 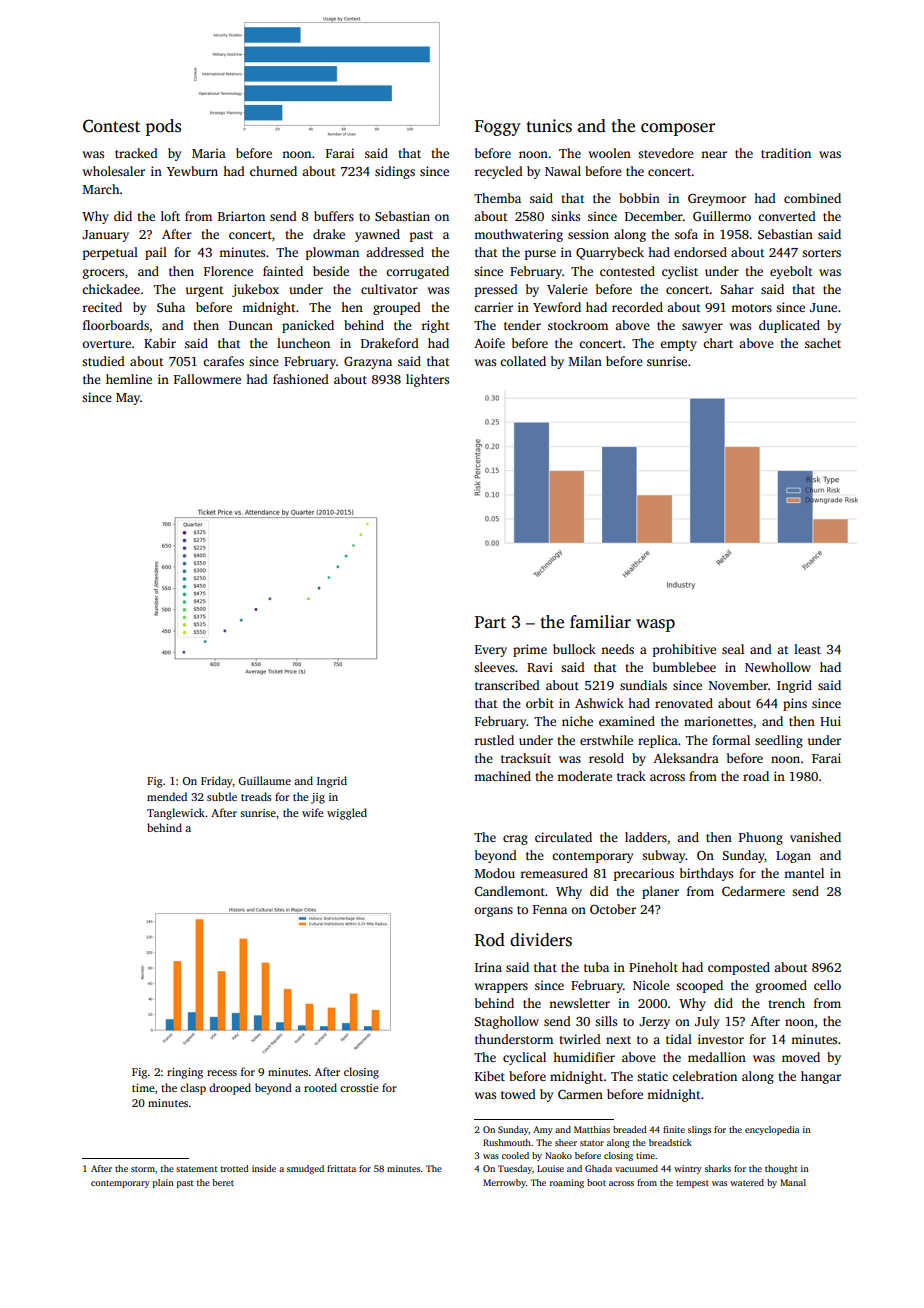 What do you see at coordinates (563, 837) in the document?
I see `circulated` at bounding box center [563, 837].
